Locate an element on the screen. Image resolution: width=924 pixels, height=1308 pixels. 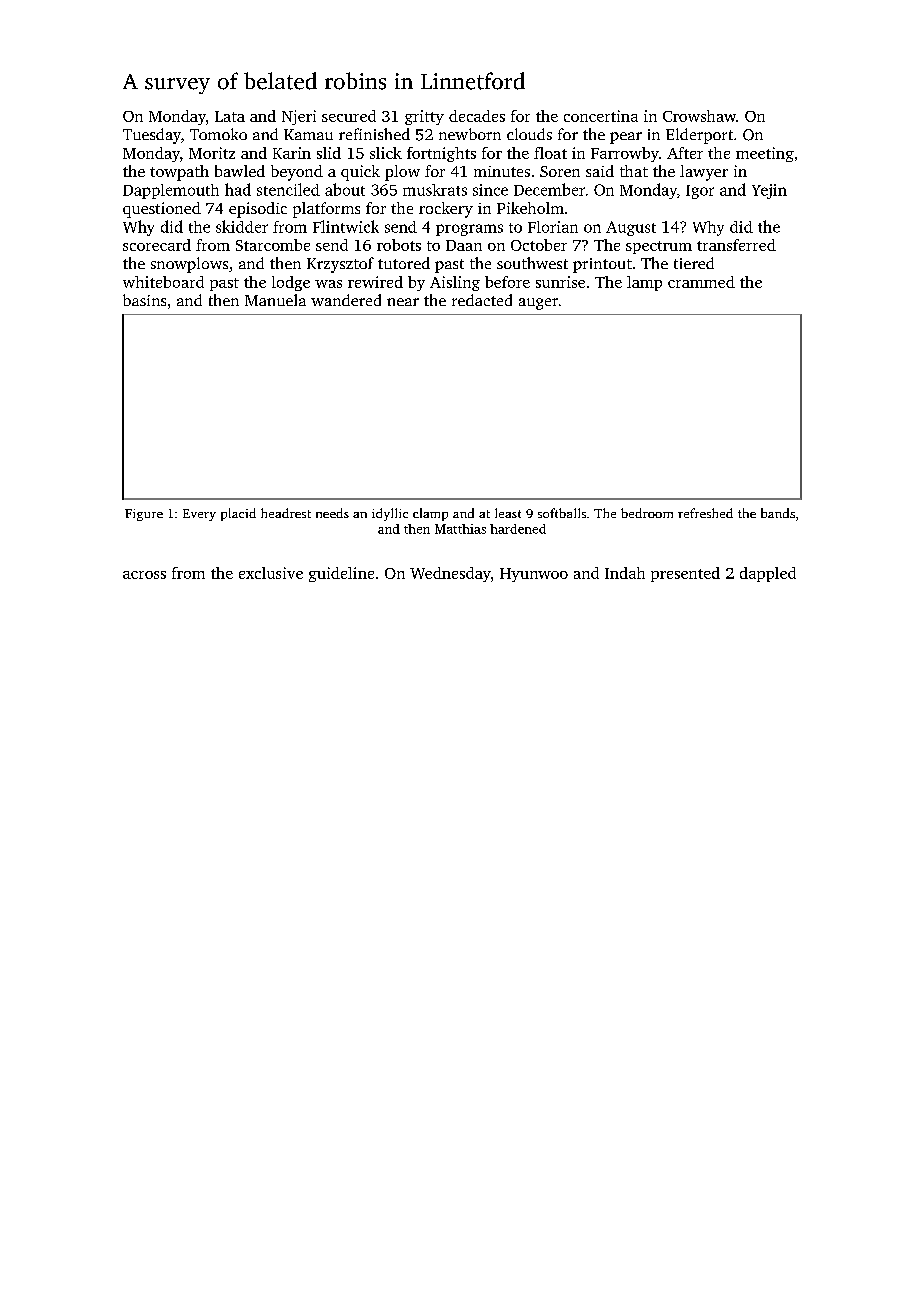
near is located at coordinates (403, 302).
